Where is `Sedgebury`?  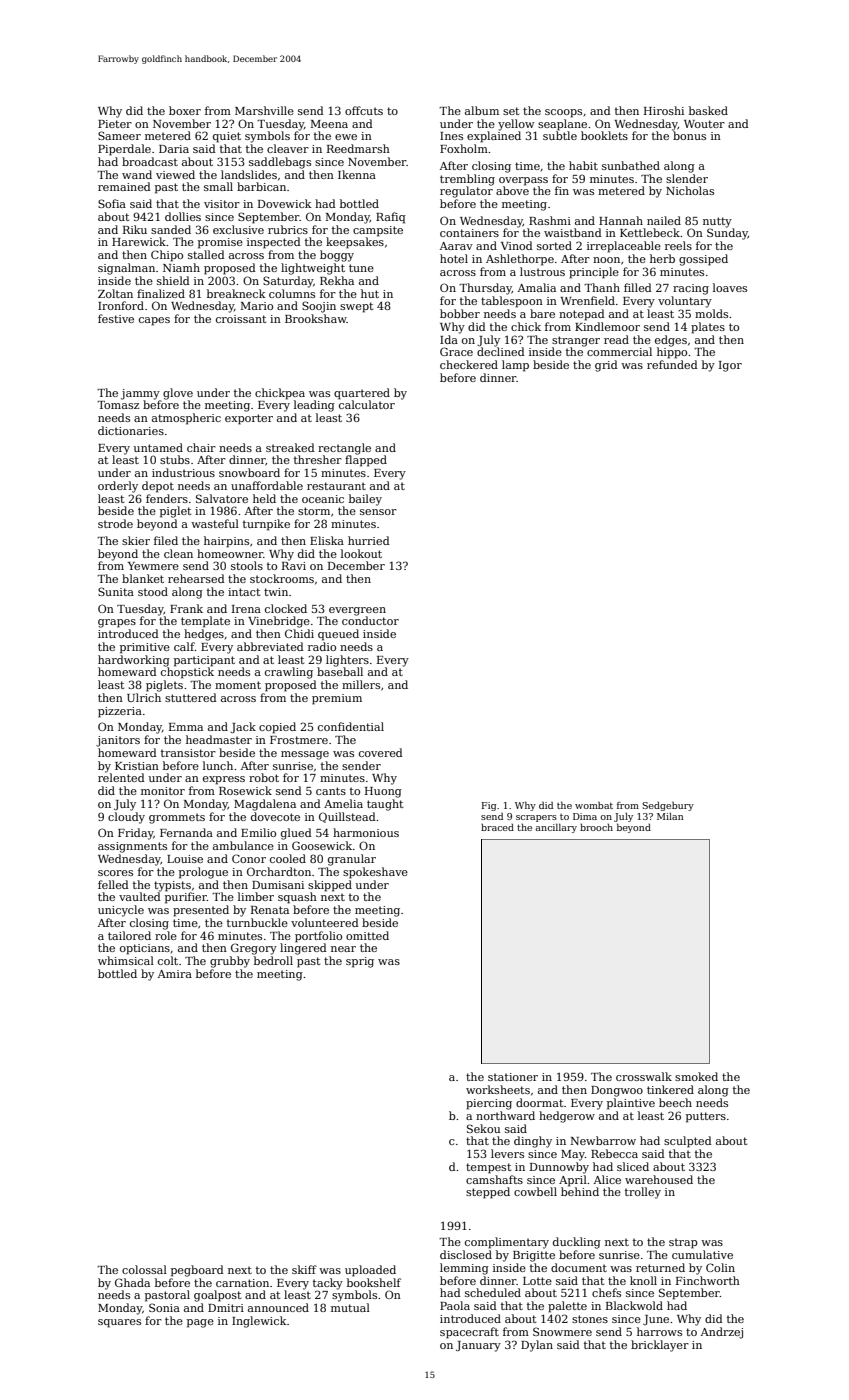 Sedgebury is located at coordinates (668, 806).
